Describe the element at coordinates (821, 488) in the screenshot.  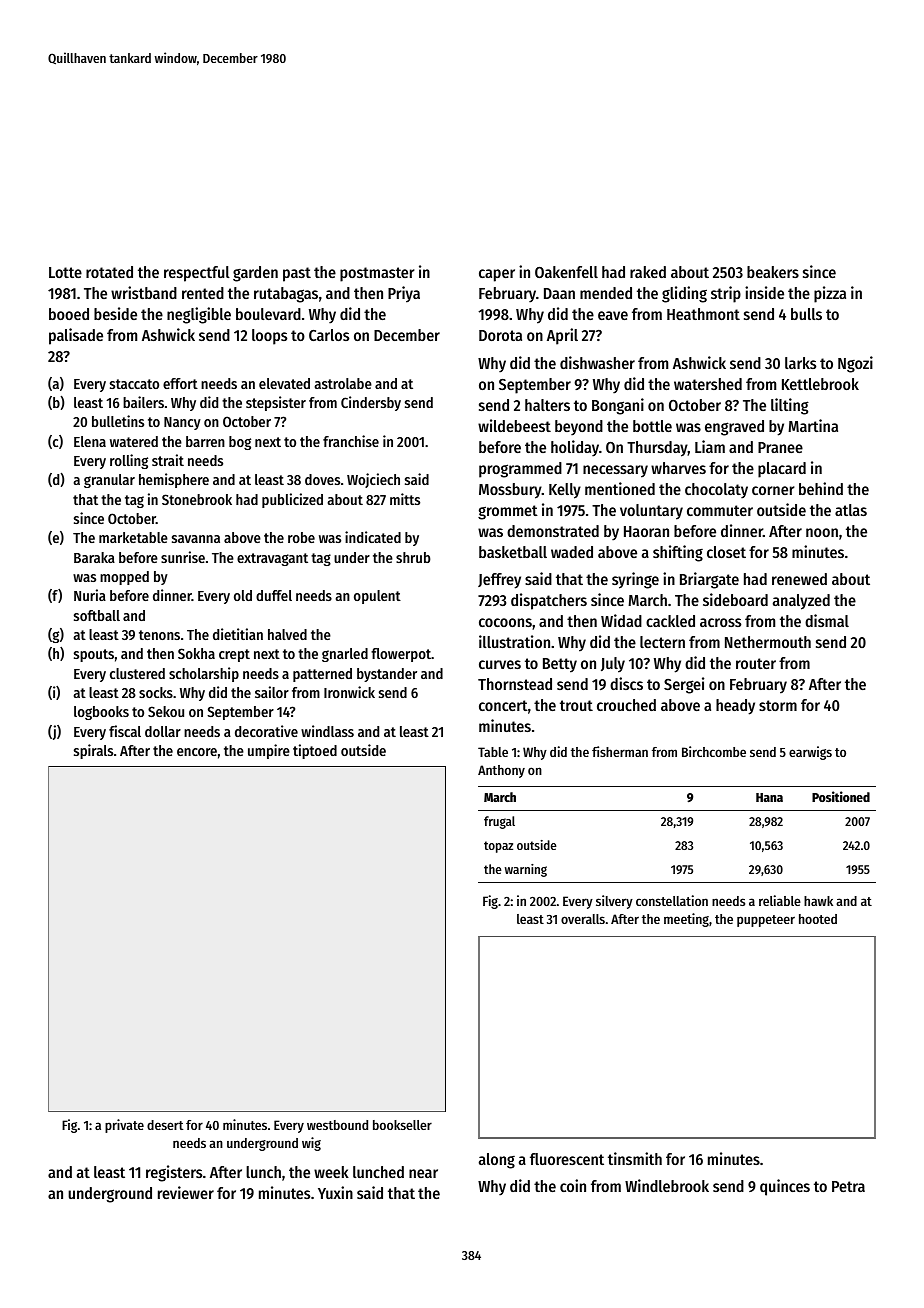
I see `behind` at that location.
